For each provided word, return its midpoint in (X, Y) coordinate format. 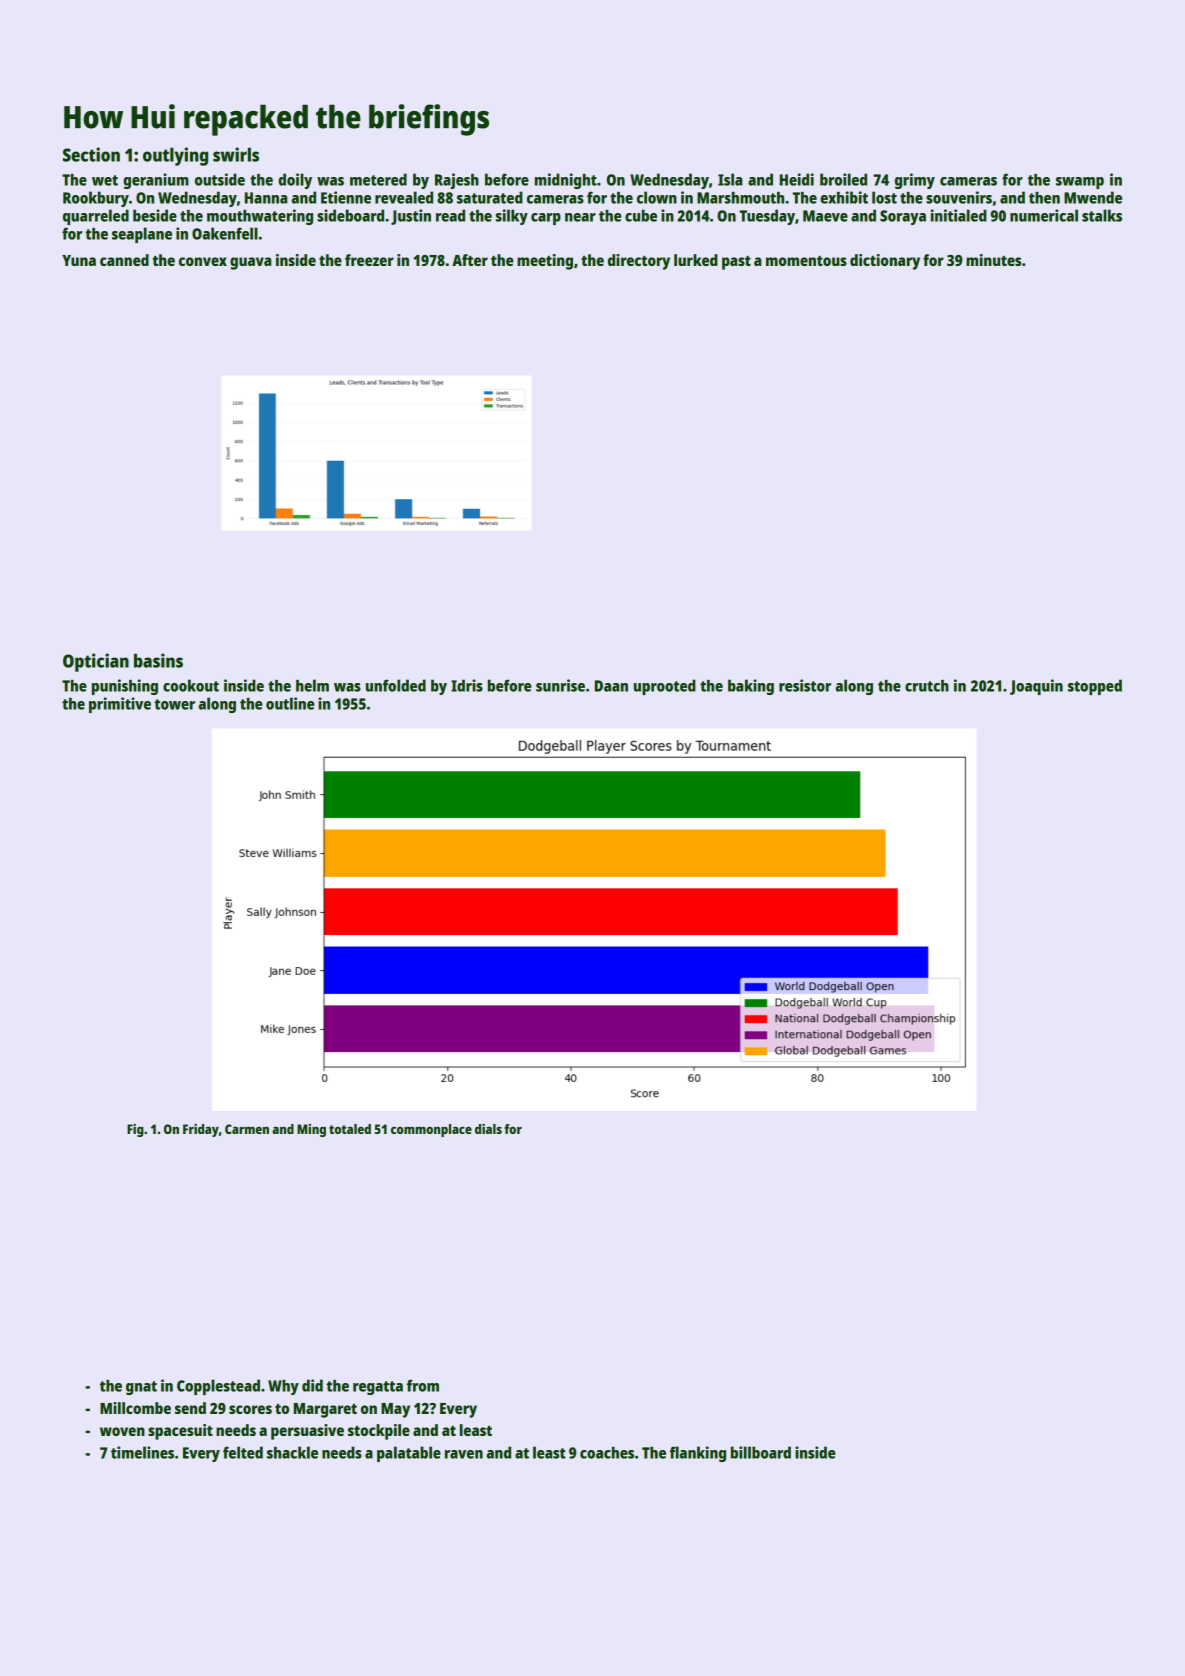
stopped (1095, 687)
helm (312, 685)
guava (250, 263)
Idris (467, 685)
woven (122, 1431)
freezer (369, 260)
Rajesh (457, 181)
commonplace (431, 1130)
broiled (843, 179)
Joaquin (1036, 687)
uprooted (665, 687)
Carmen (247, 1129)
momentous (806, 260)
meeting (545, 262)
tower (174, 704)
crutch (927, 686)
